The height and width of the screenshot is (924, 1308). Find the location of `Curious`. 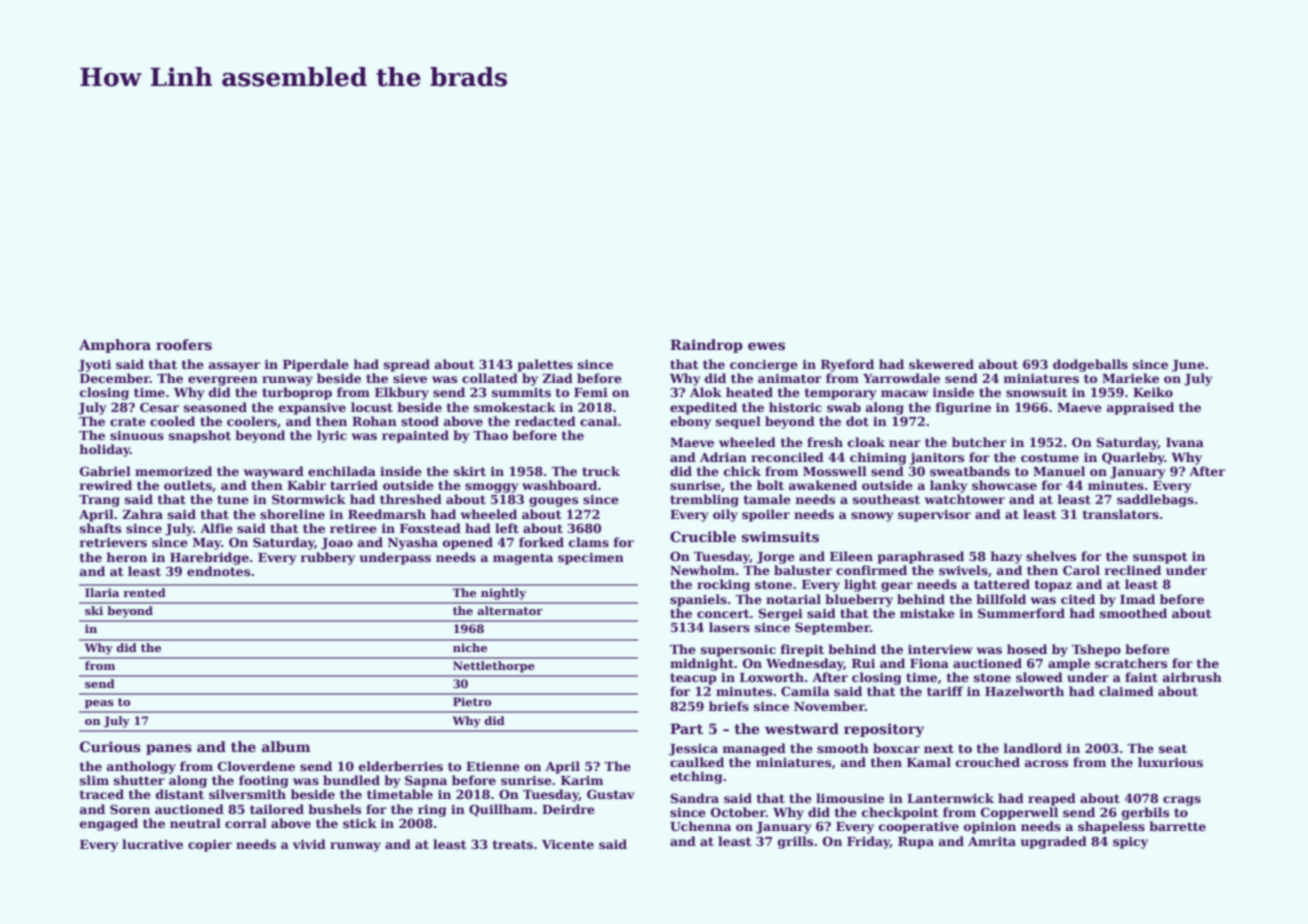

Curious is located at coordinates (110, 746).
